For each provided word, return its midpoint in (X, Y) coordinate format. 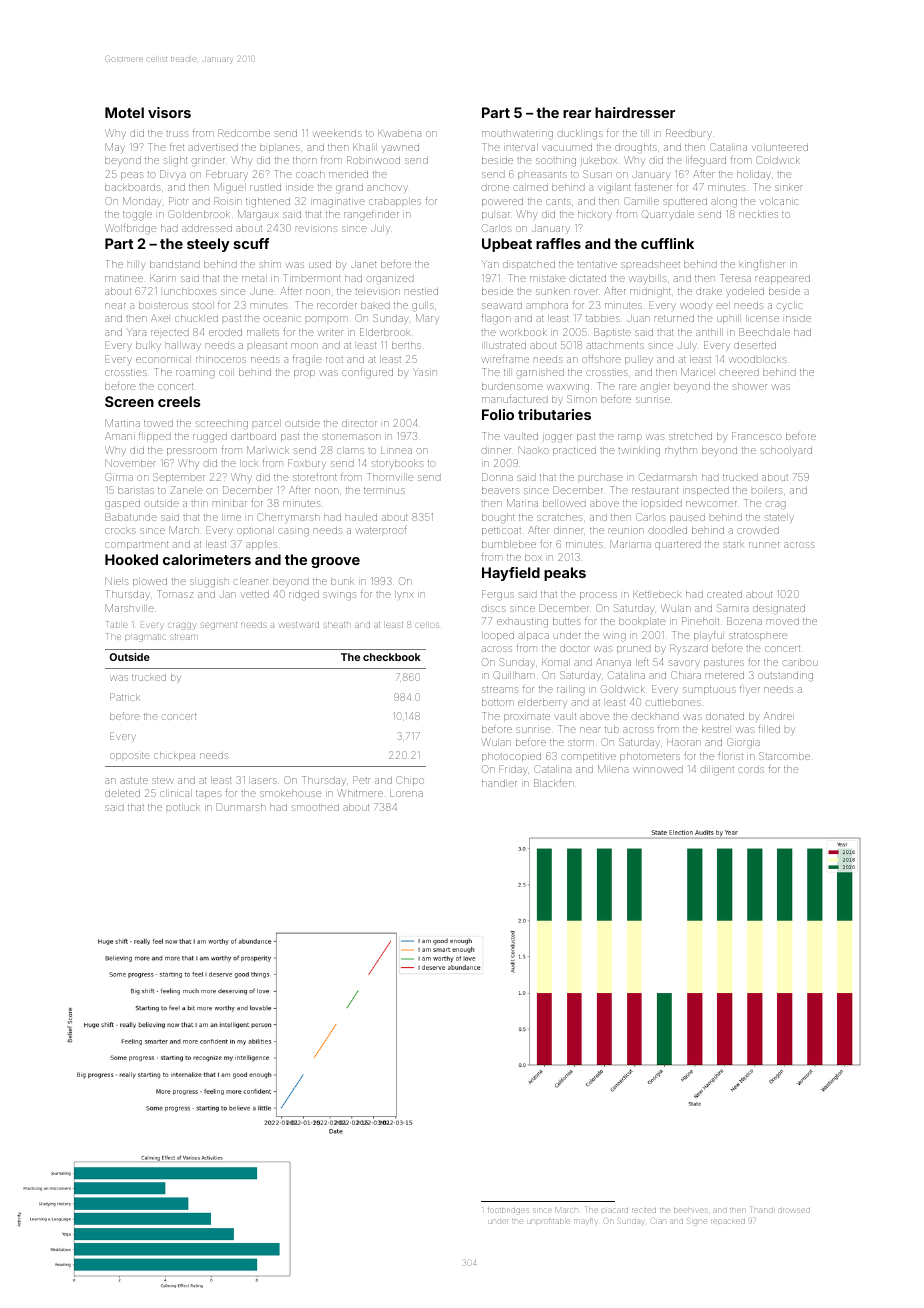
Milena (613, 769)
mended (348, 174)
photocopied (511, 757)
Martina (122, 423)
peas (132, 176)
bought (498, 518)
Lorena (406, 793)
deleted (122, 793)
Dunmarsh (241, 807)
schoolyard (786, 451)
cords (751, 769)
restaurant (655, 490)
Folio (498, 414)
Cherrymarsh (288, 518)
